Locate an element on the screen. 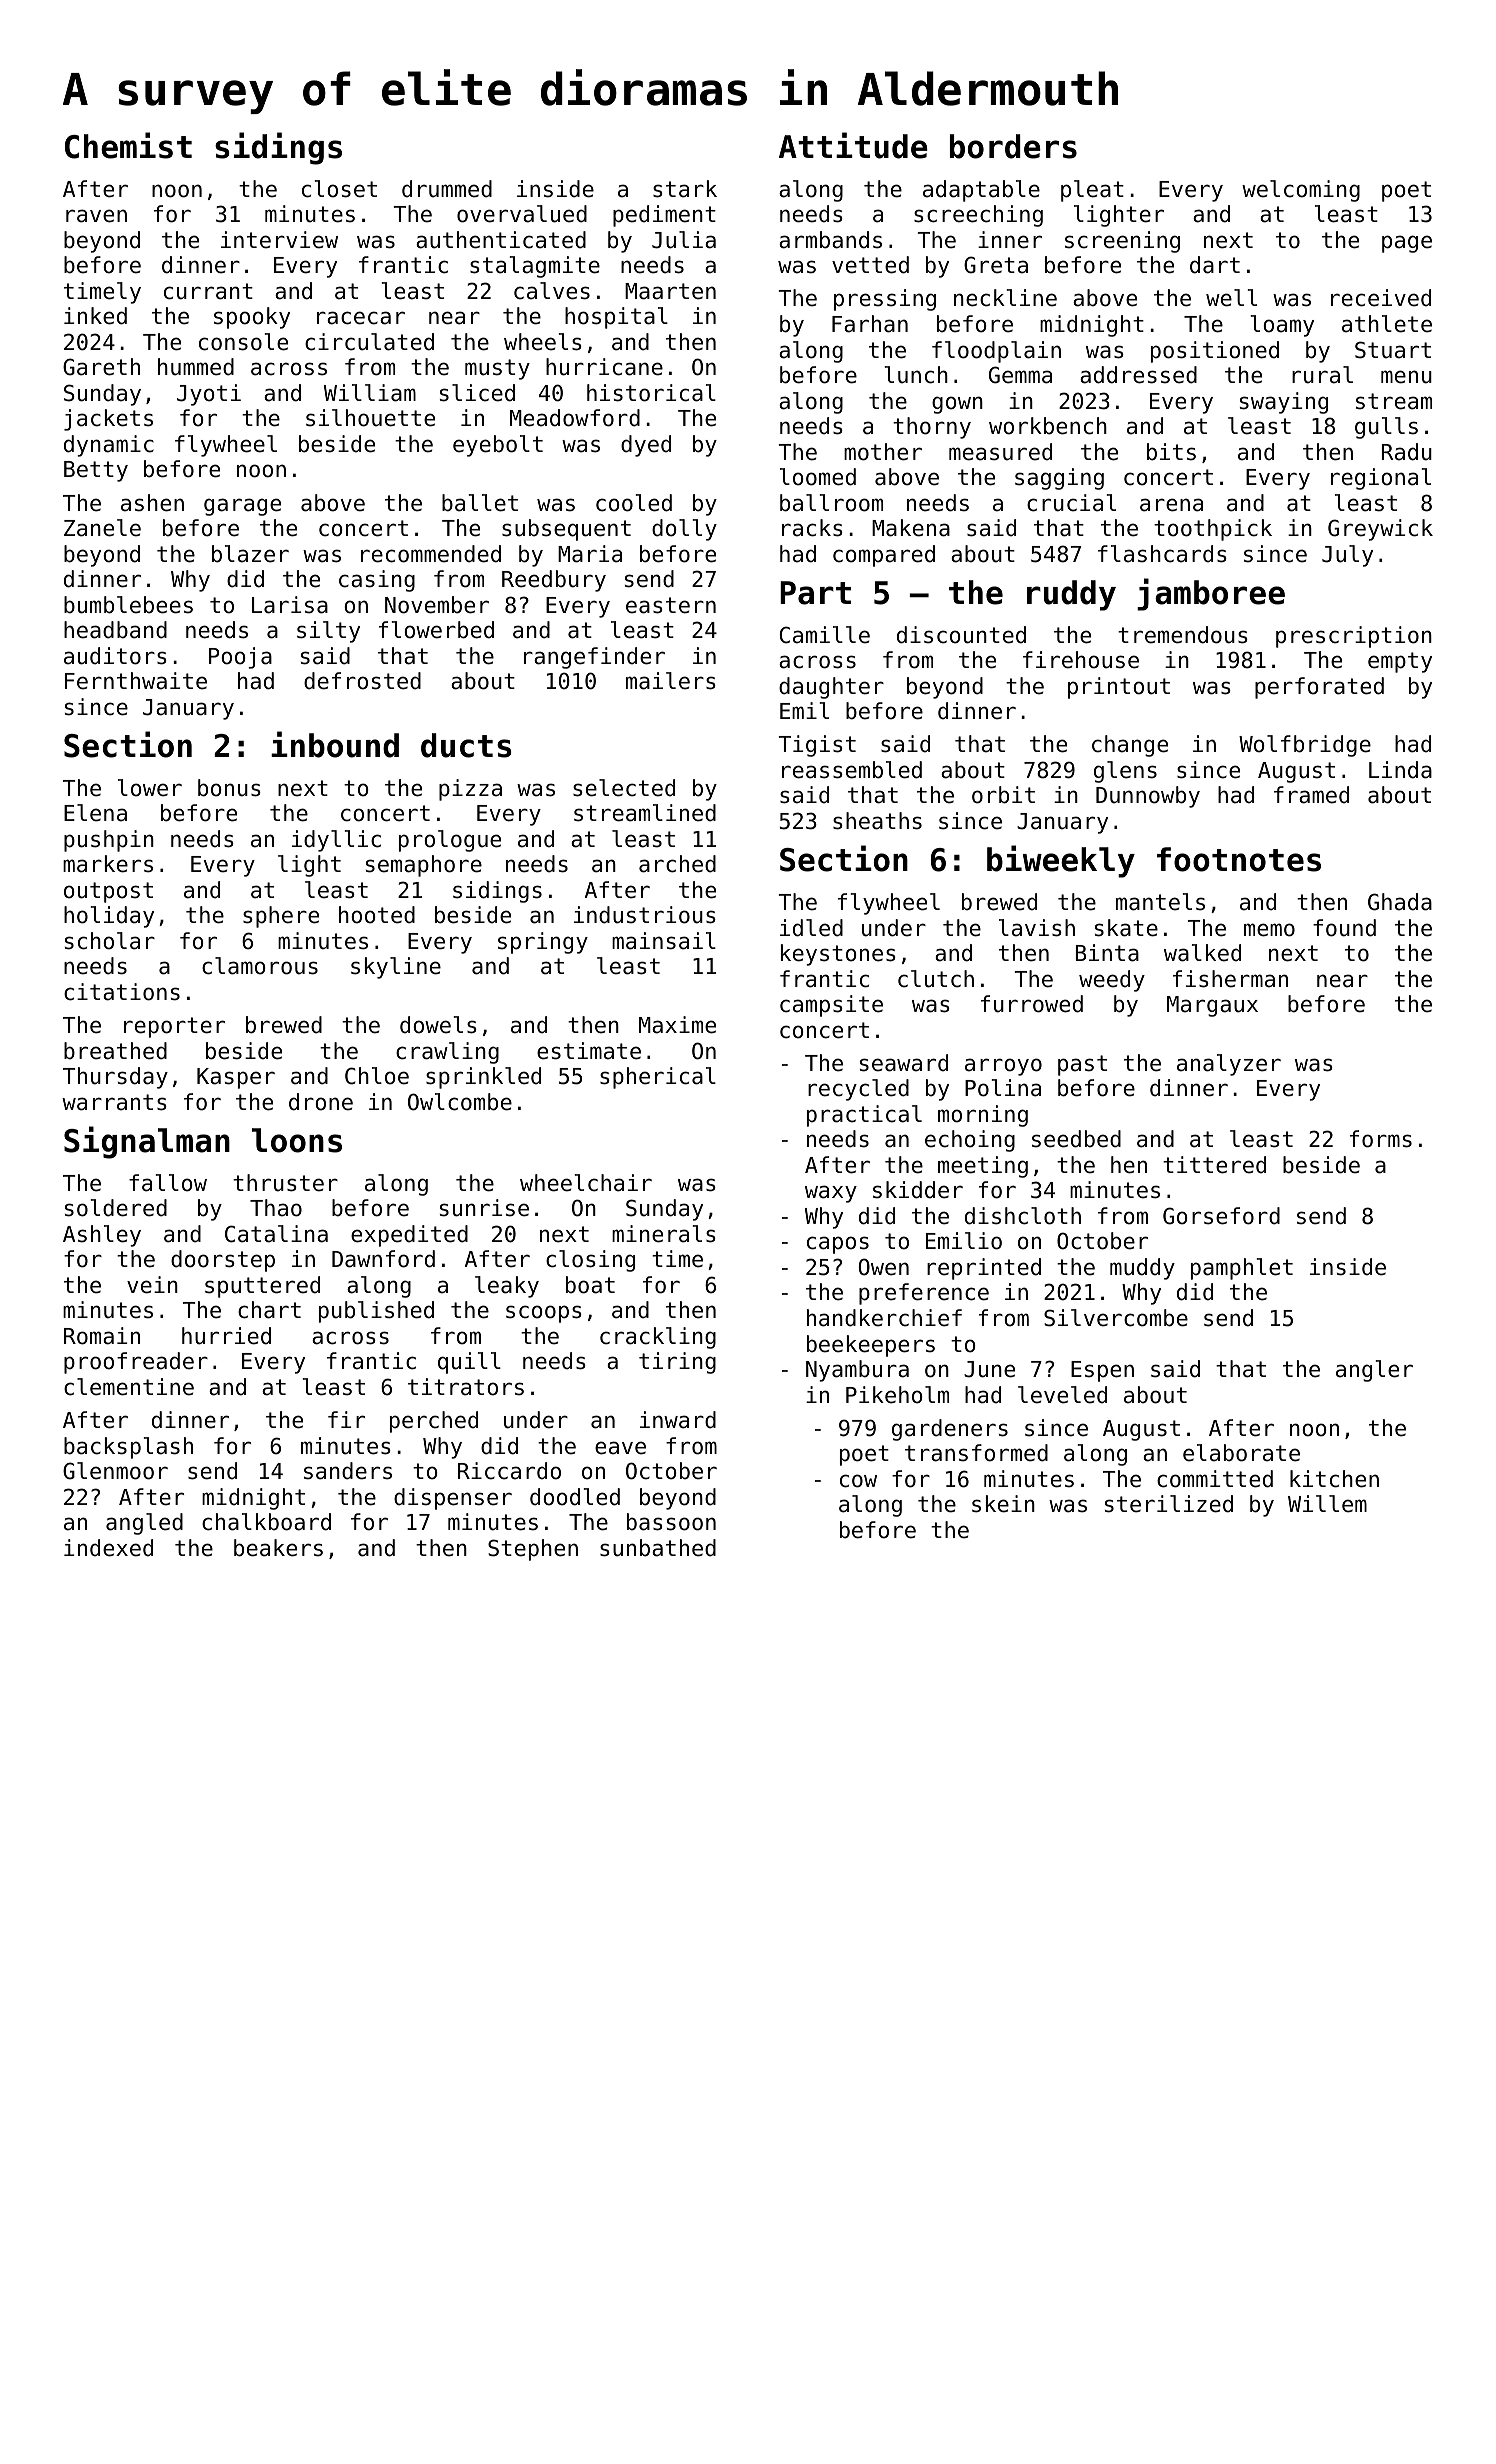 The image size is (1496, 2464). indexed is located at coordinates (108, 1548).
